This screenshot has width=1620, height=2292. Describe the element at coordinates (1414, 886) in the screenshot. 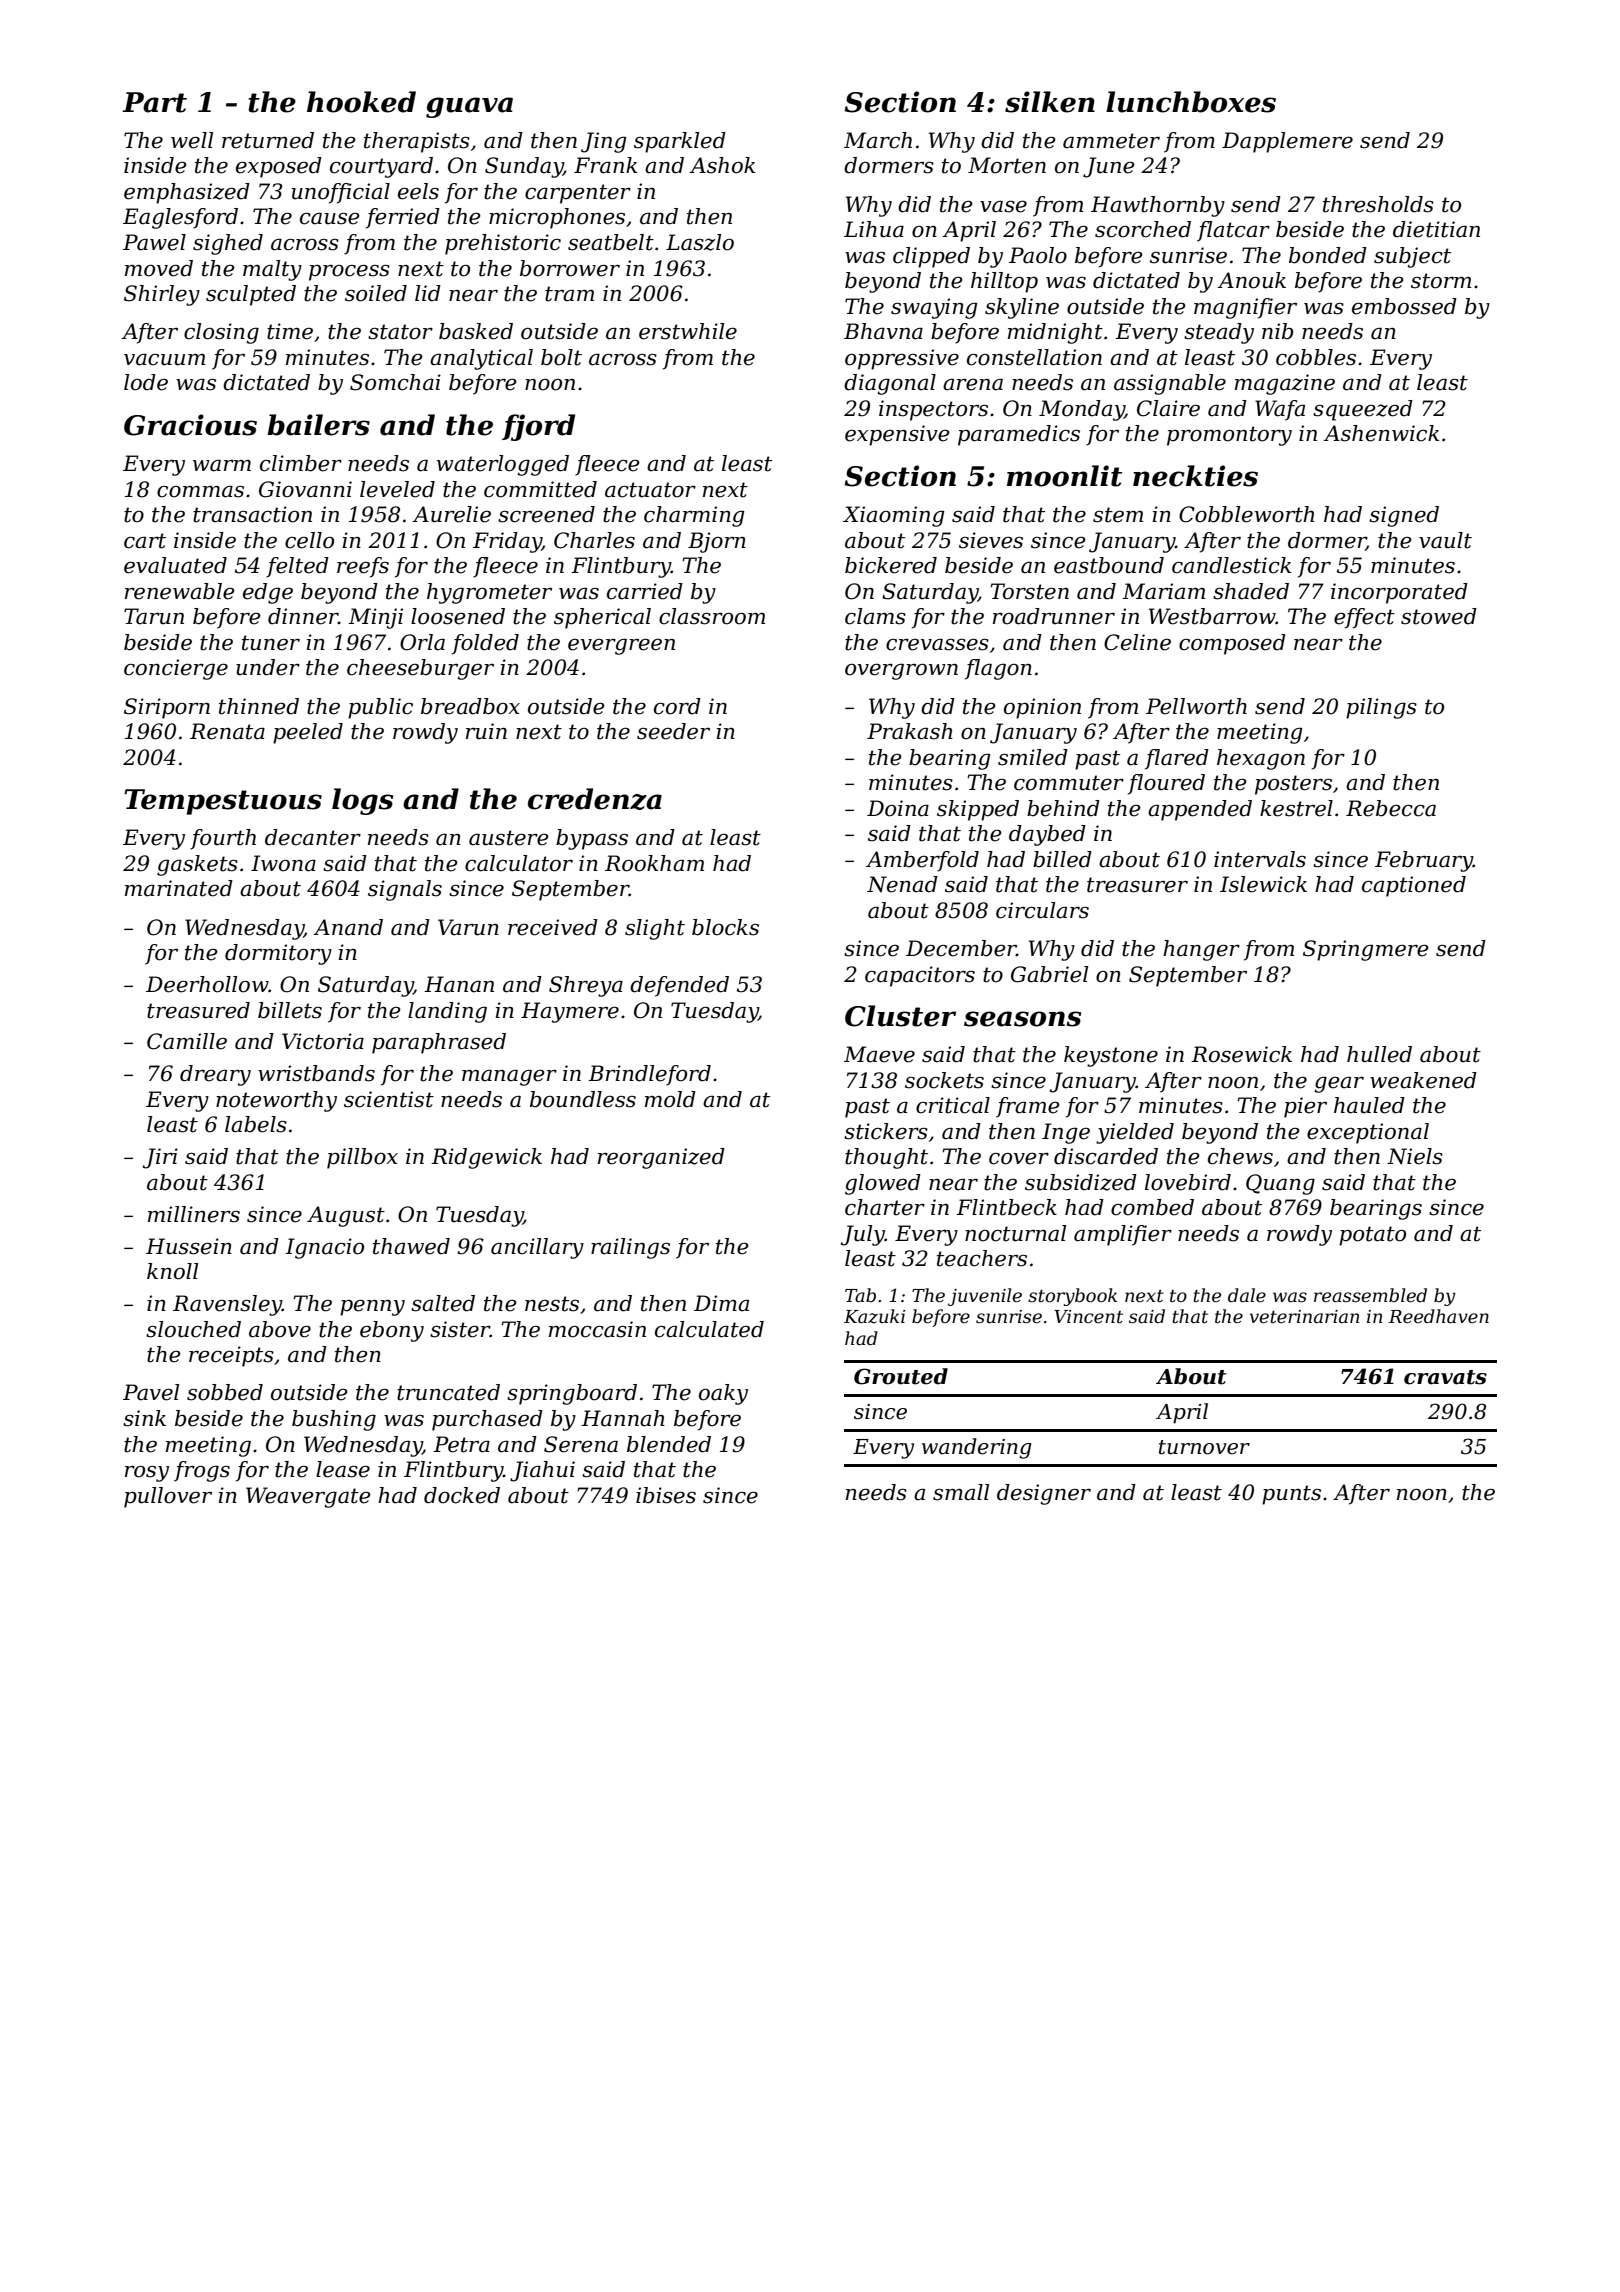

I see `captioned` at that location.
